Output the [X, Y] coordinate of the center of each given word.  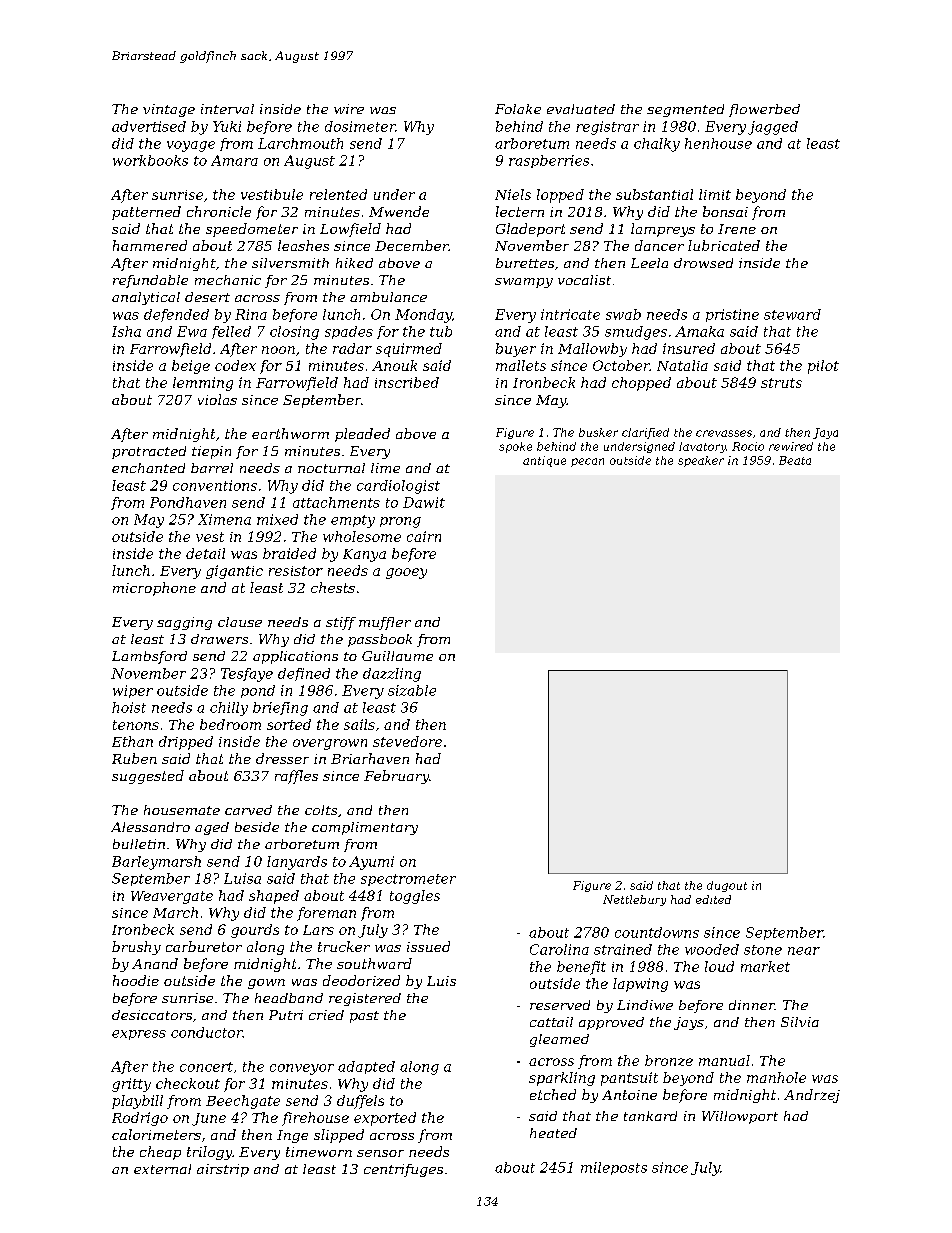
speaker [701, 461]
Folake [518, 109]
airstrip [223, 1170]
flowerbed [764, 110]
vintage [169, 110]
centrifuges [403, 1170]
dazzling [392, 675]
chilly [229, 709]
